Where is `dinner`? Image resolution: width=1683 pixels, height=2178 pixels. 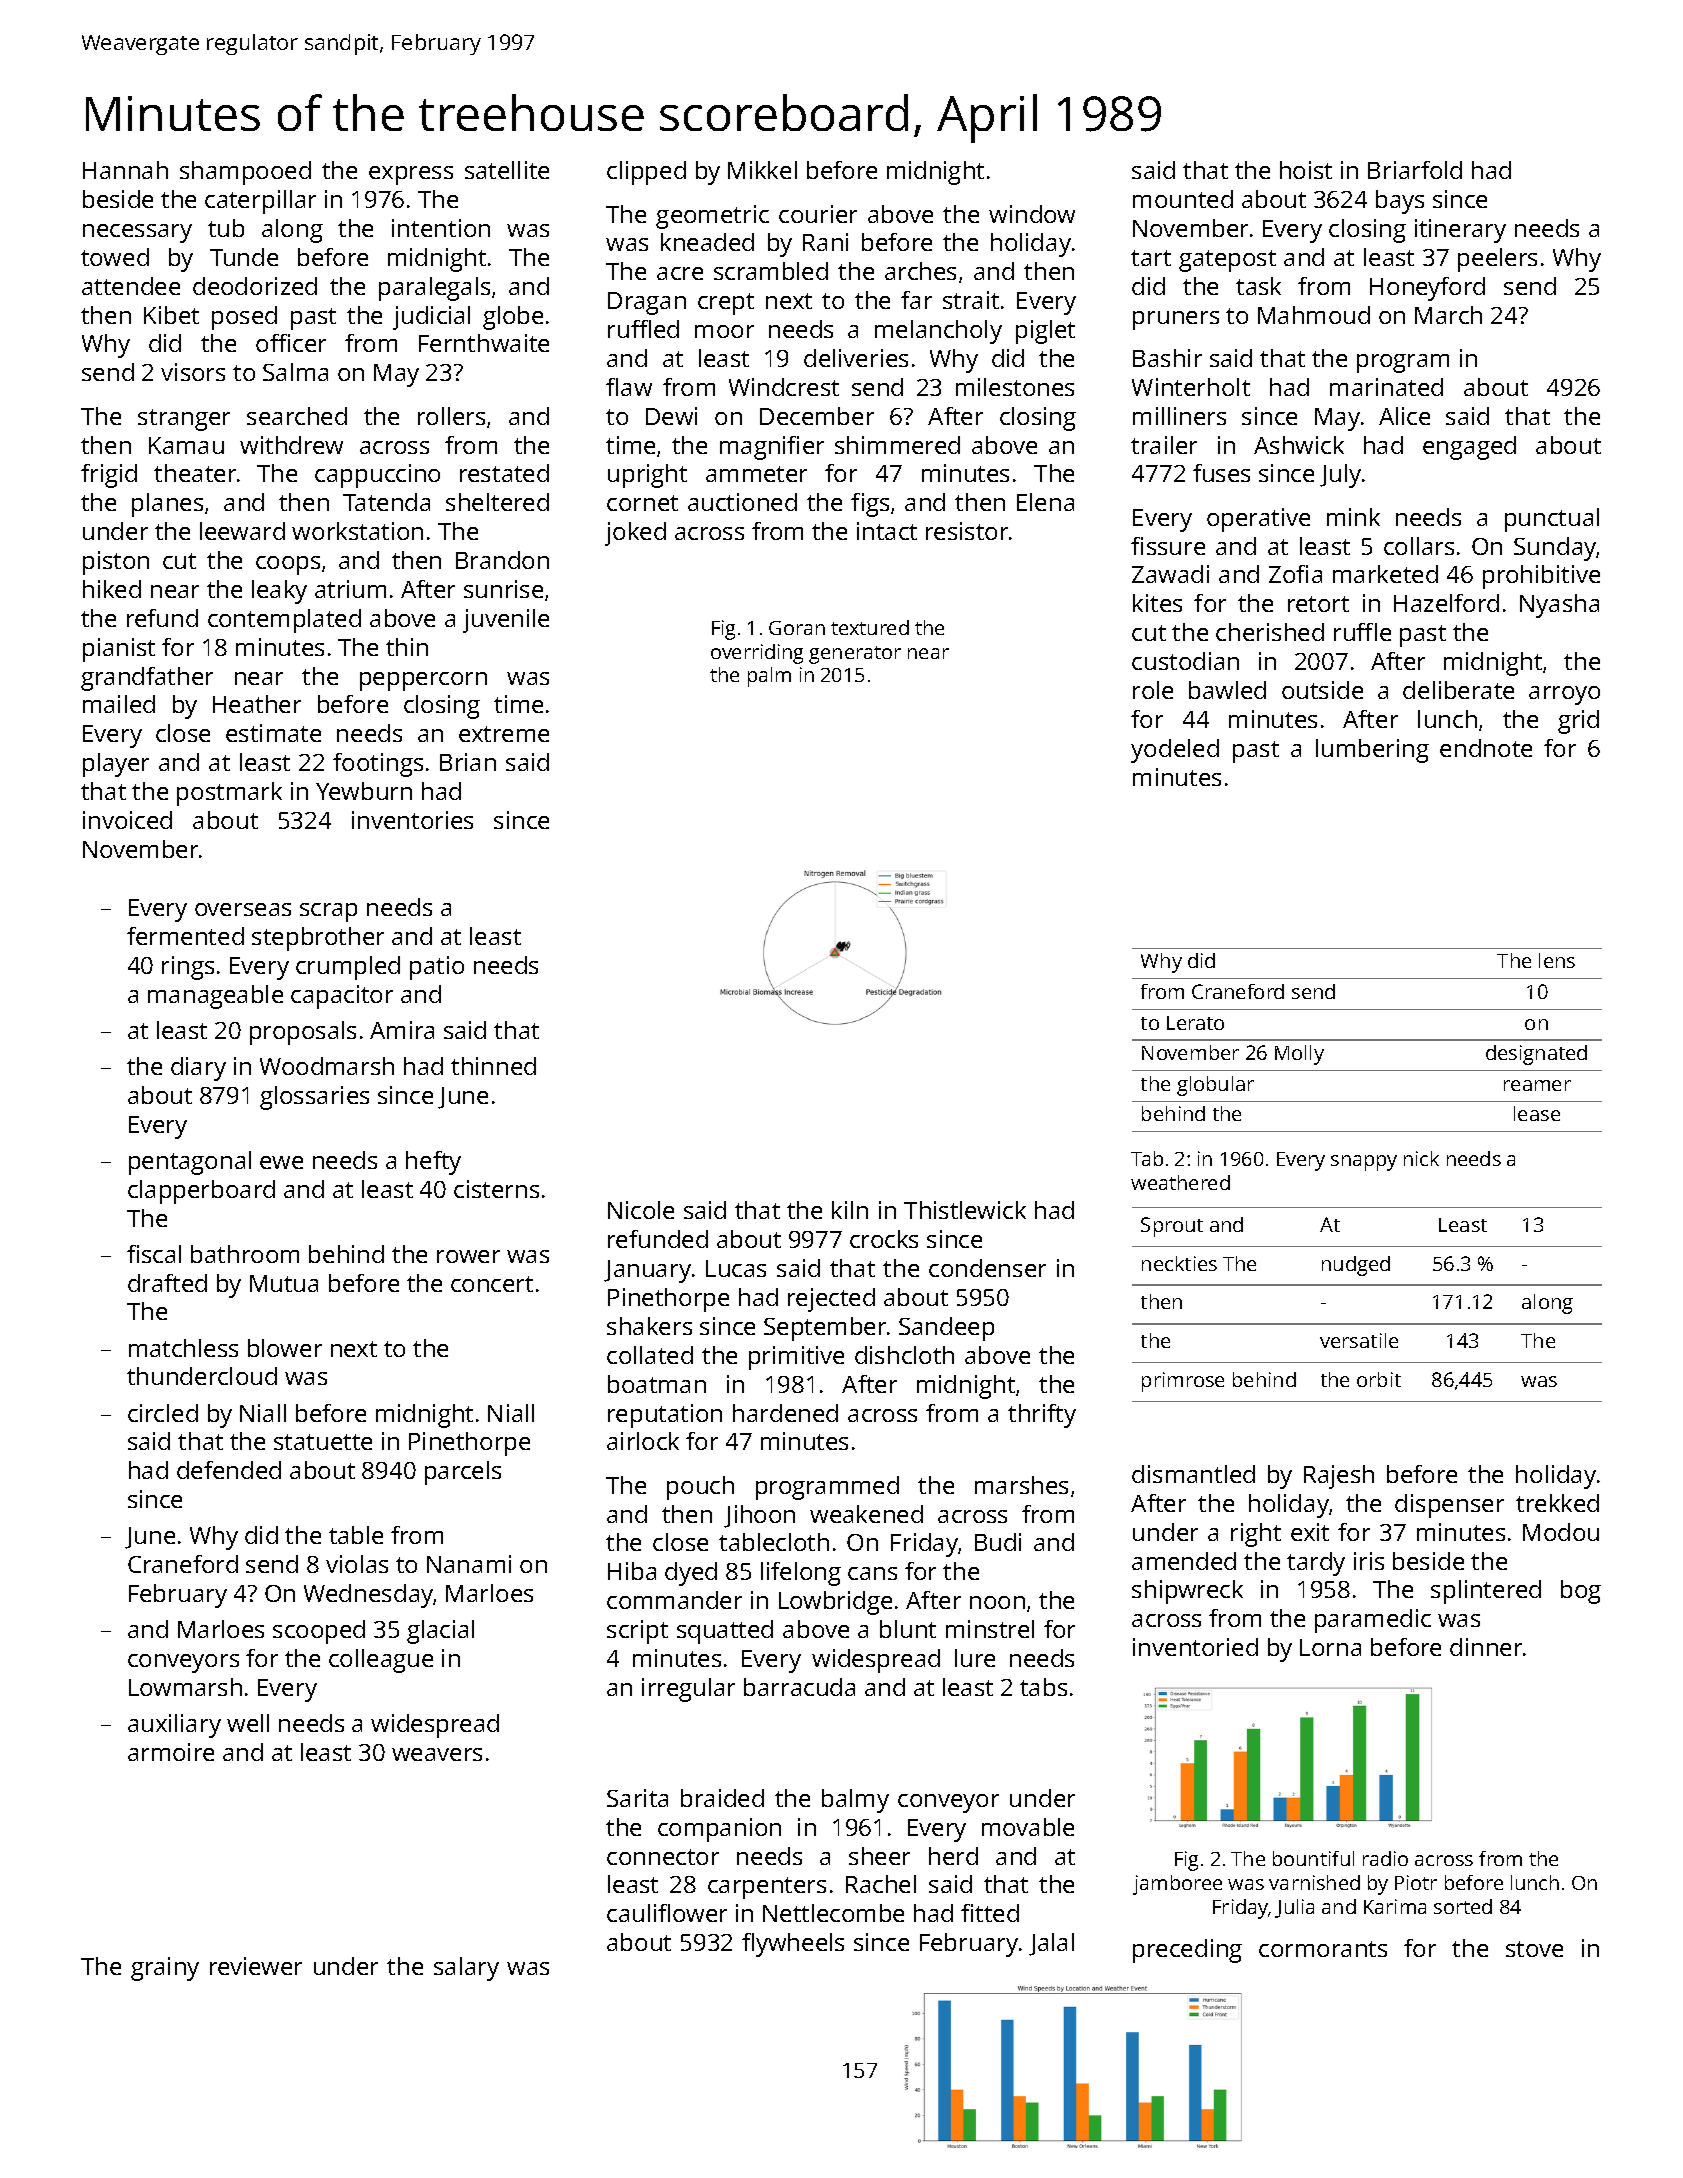 dinner is located at coordinates (1486, 1647).
